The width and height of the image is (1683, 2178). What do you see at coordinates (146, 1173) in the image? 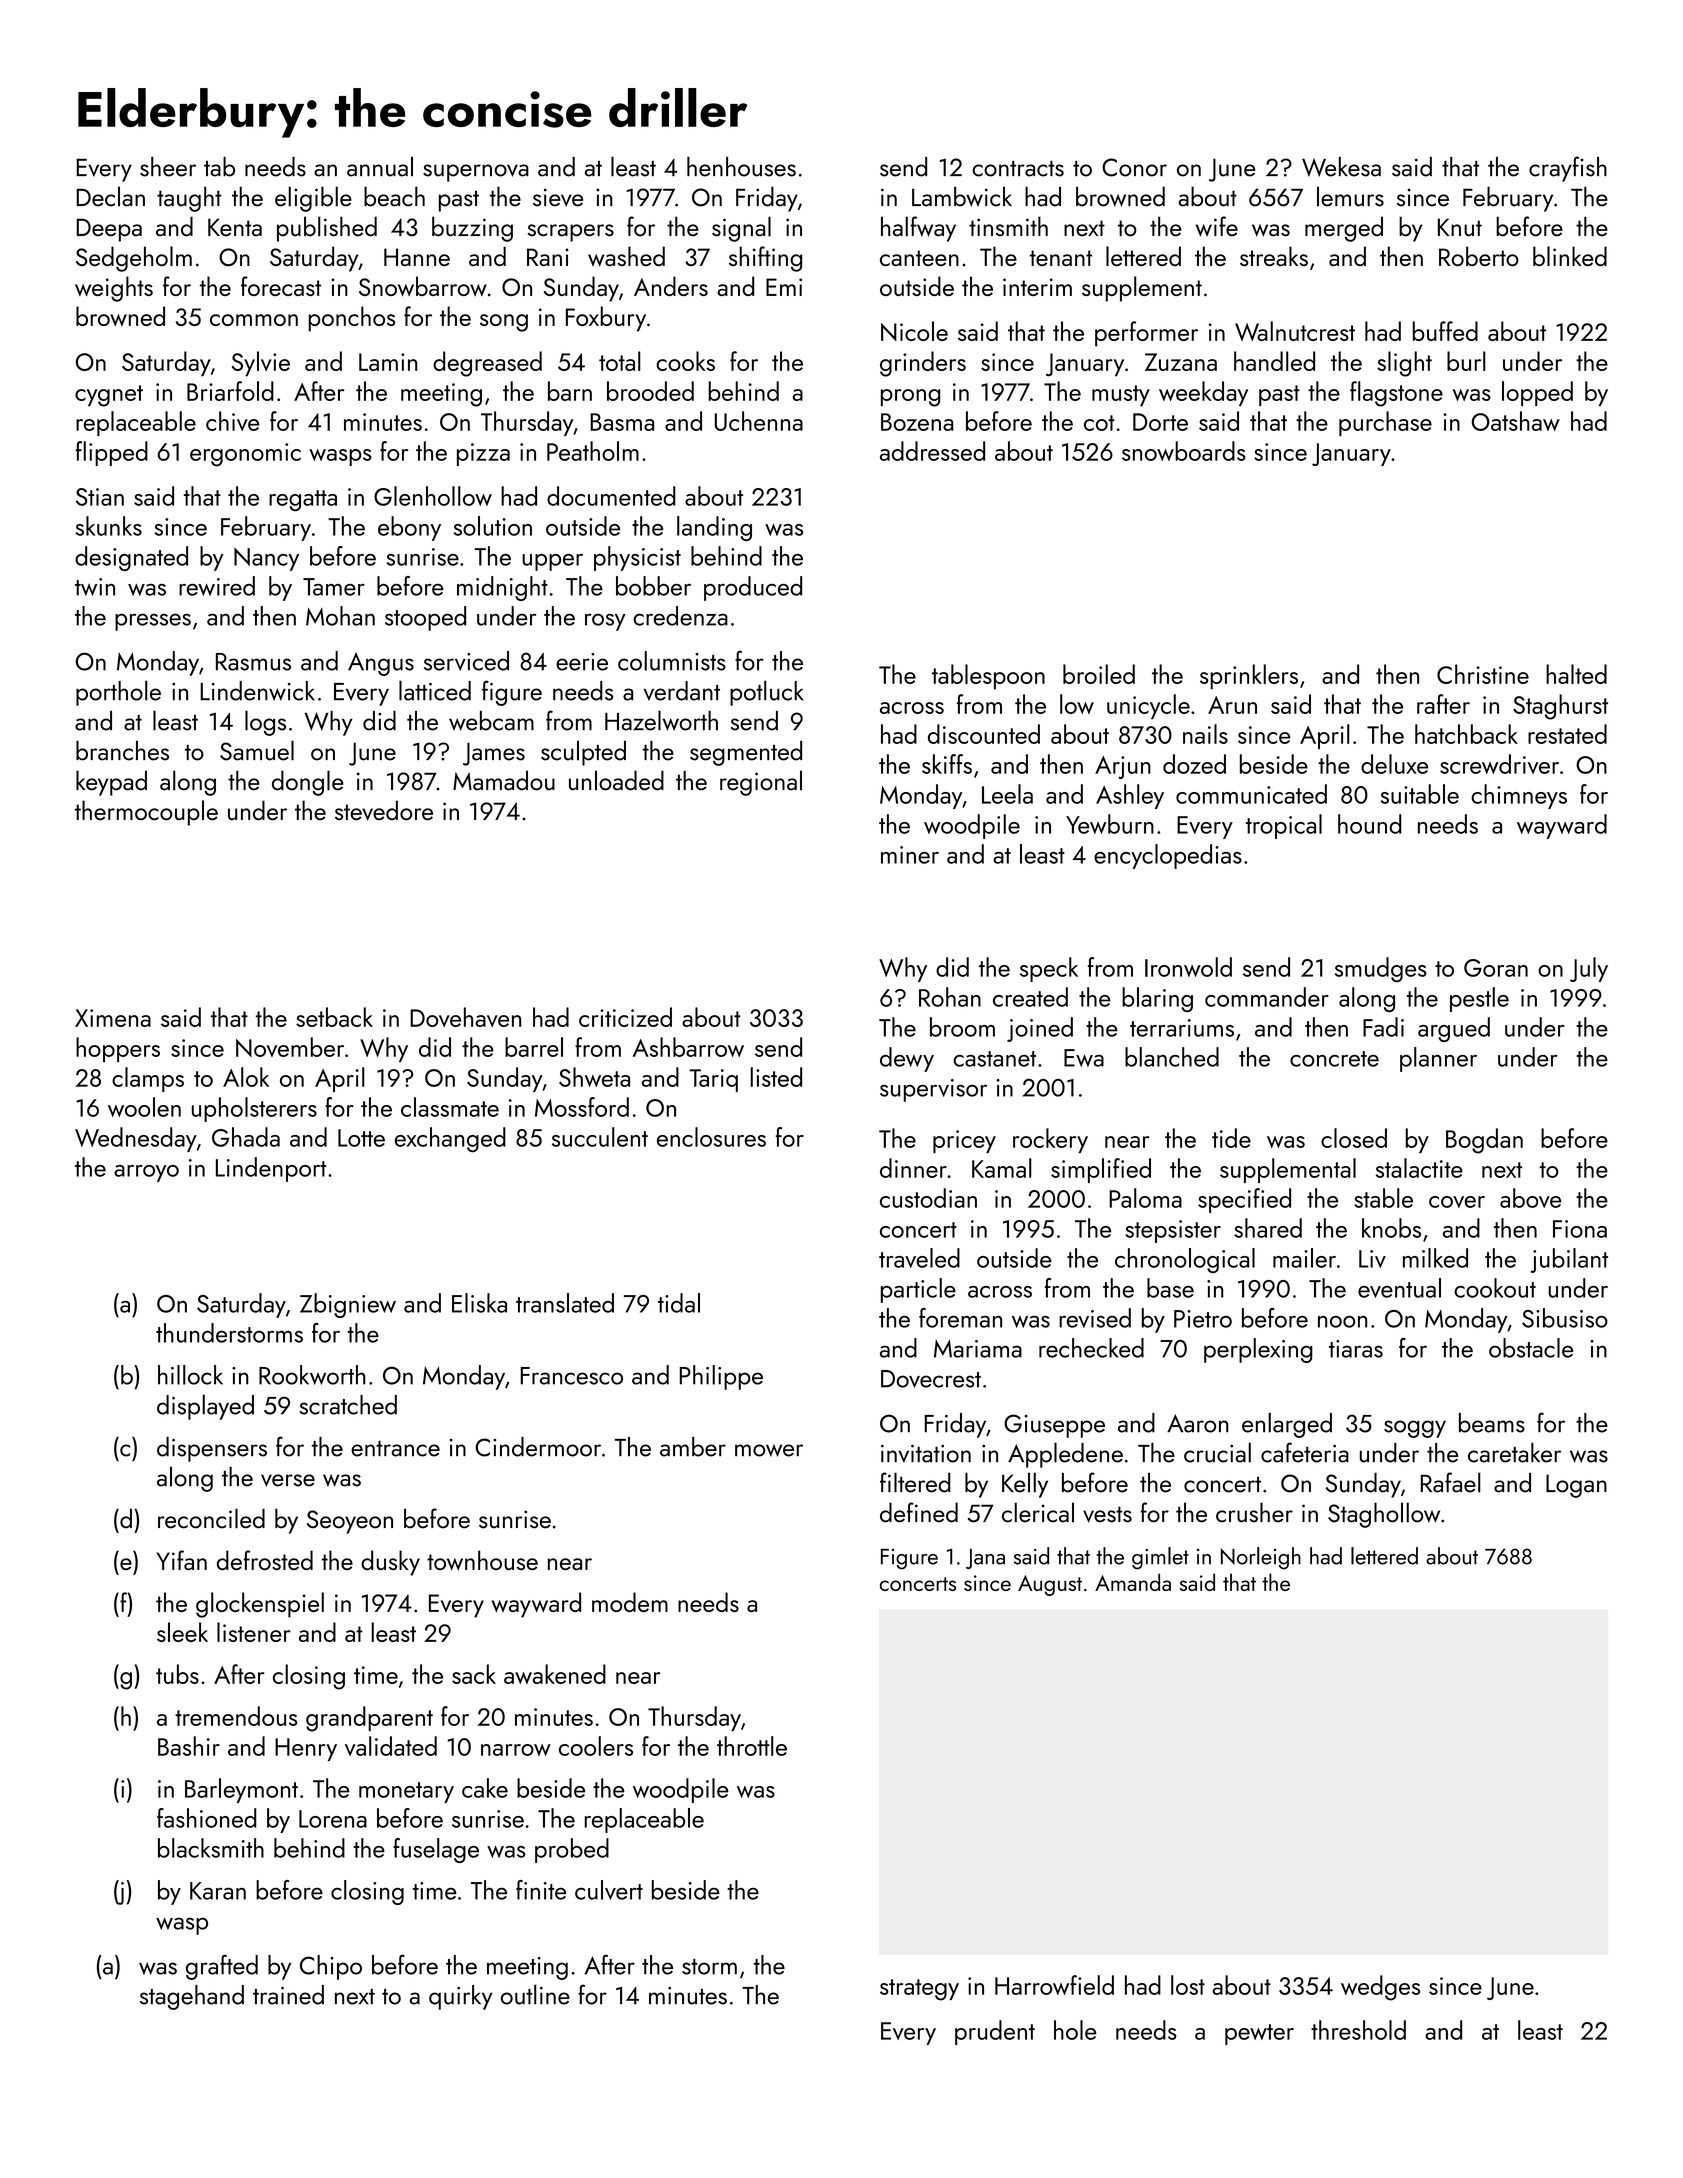
I see `arroyo` at bounding box center [146, 1173].
